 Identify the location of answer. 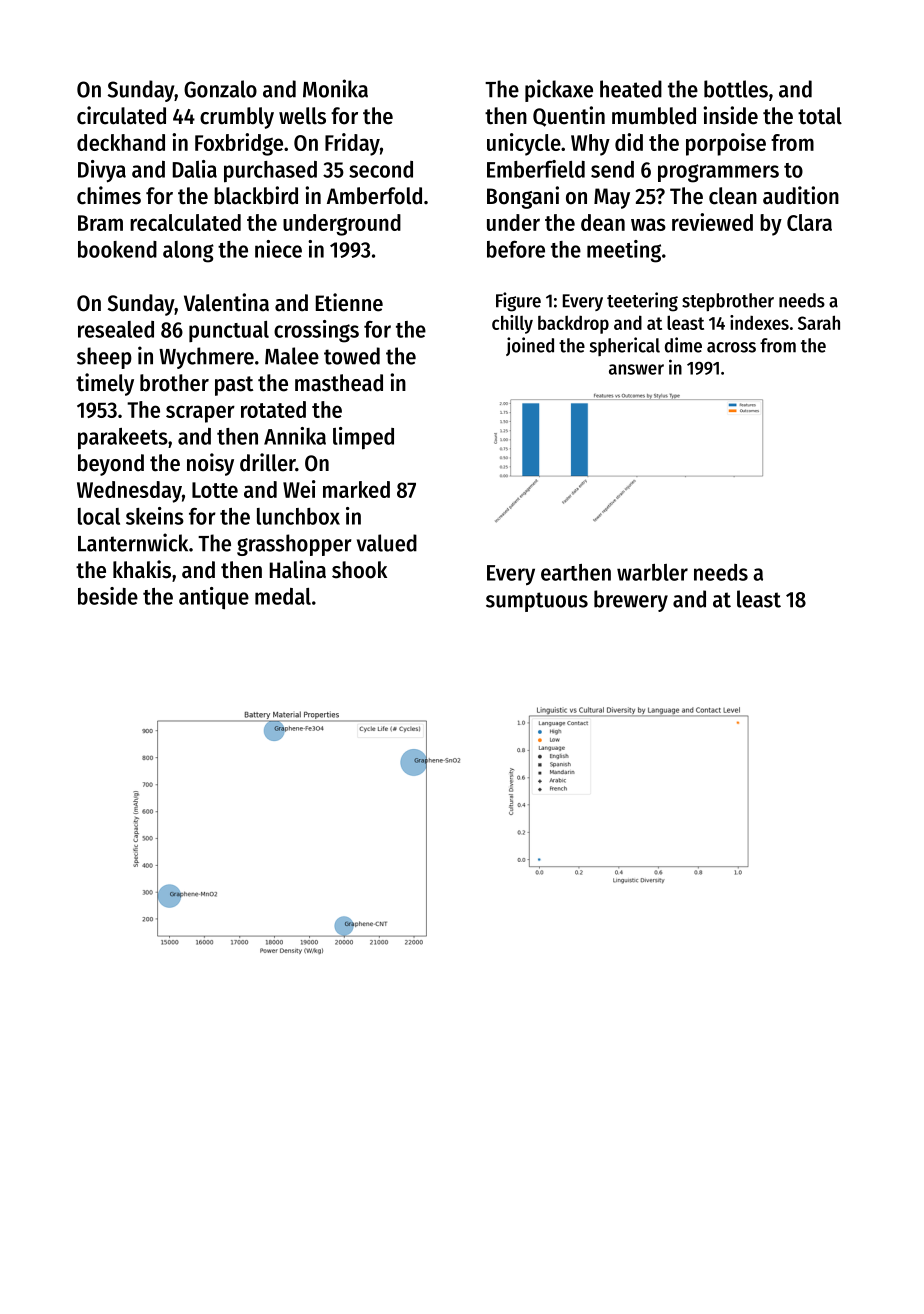
(636, 369).
